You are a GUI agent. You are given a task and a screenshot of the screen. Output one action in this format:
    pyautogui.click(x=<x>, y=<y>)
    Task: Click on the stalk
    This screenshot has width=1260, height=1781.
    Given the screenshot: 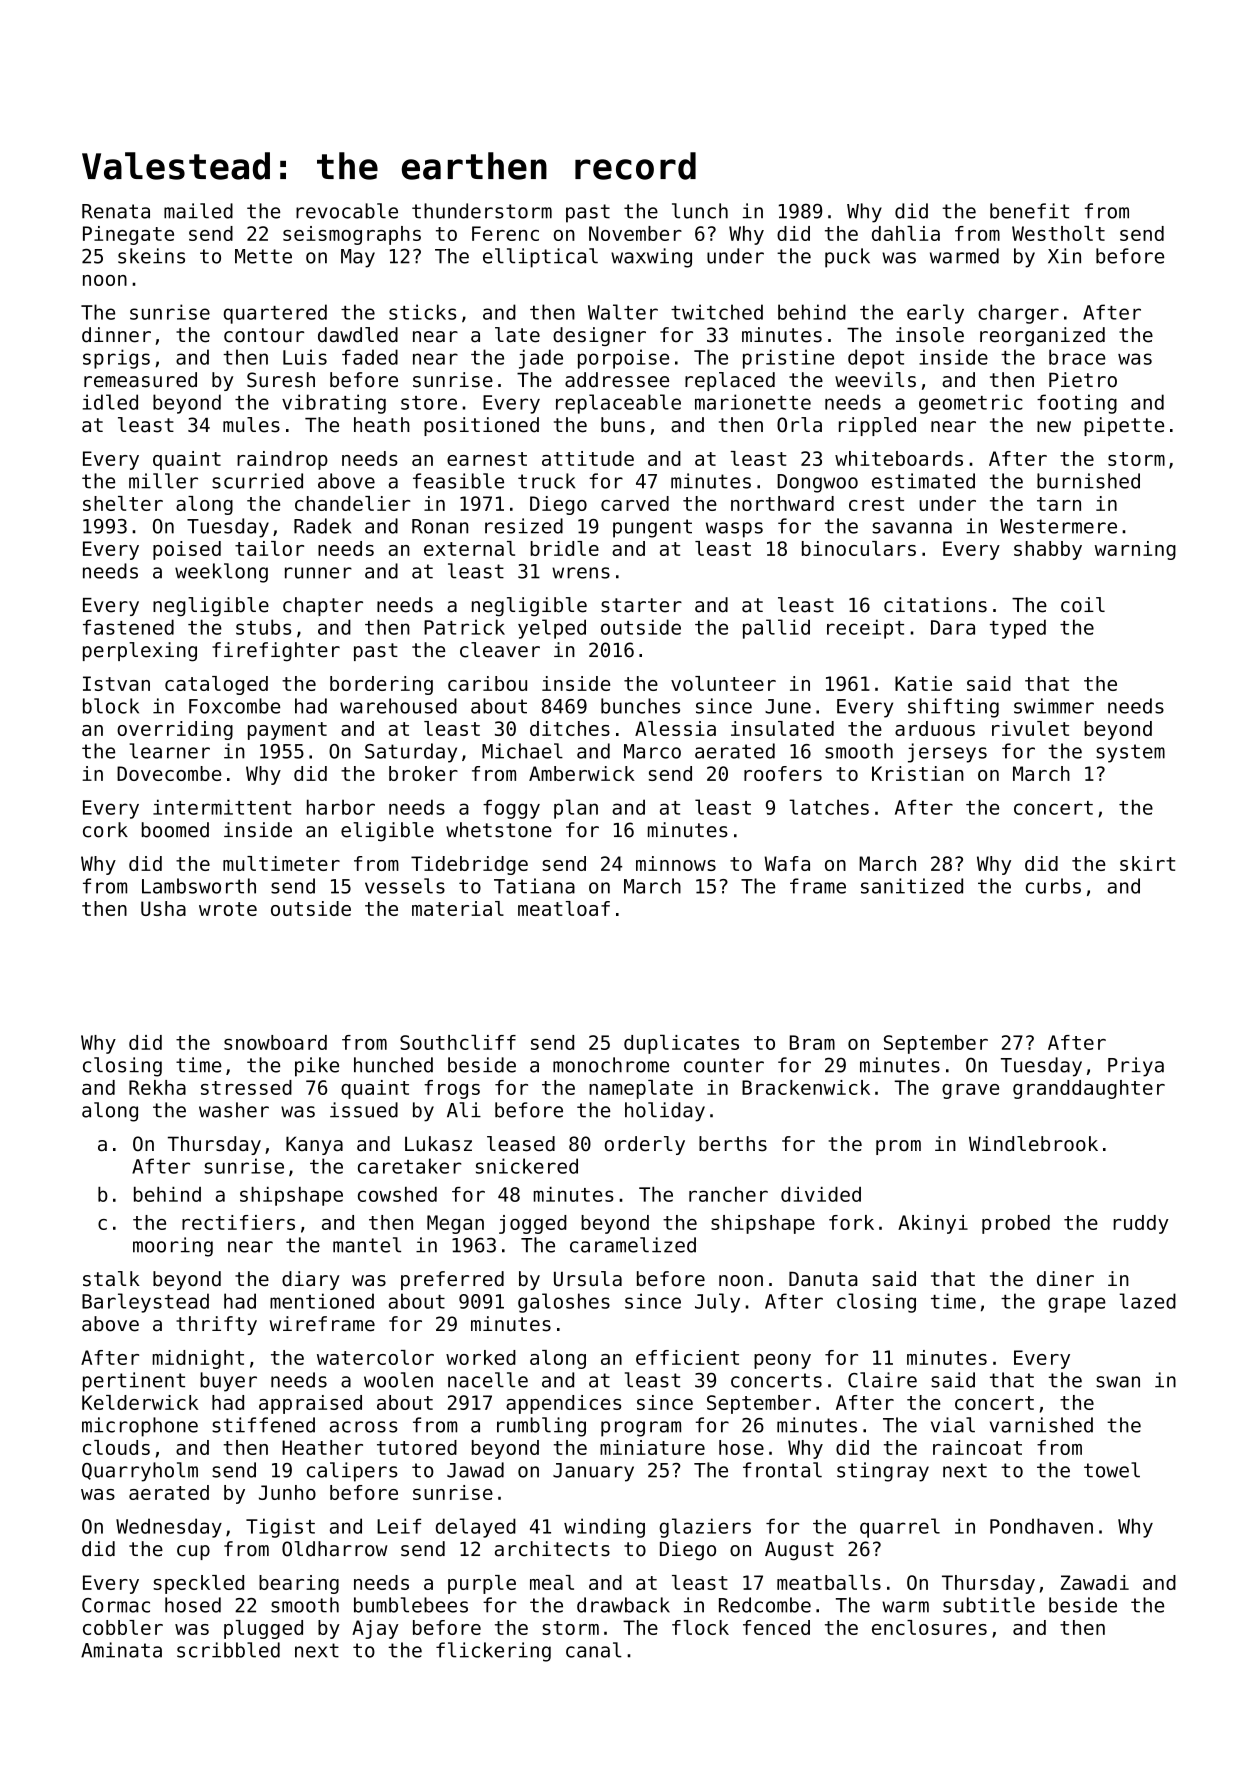 What is the action you would take?
    pyautogui.click(x=111, y=1279)
